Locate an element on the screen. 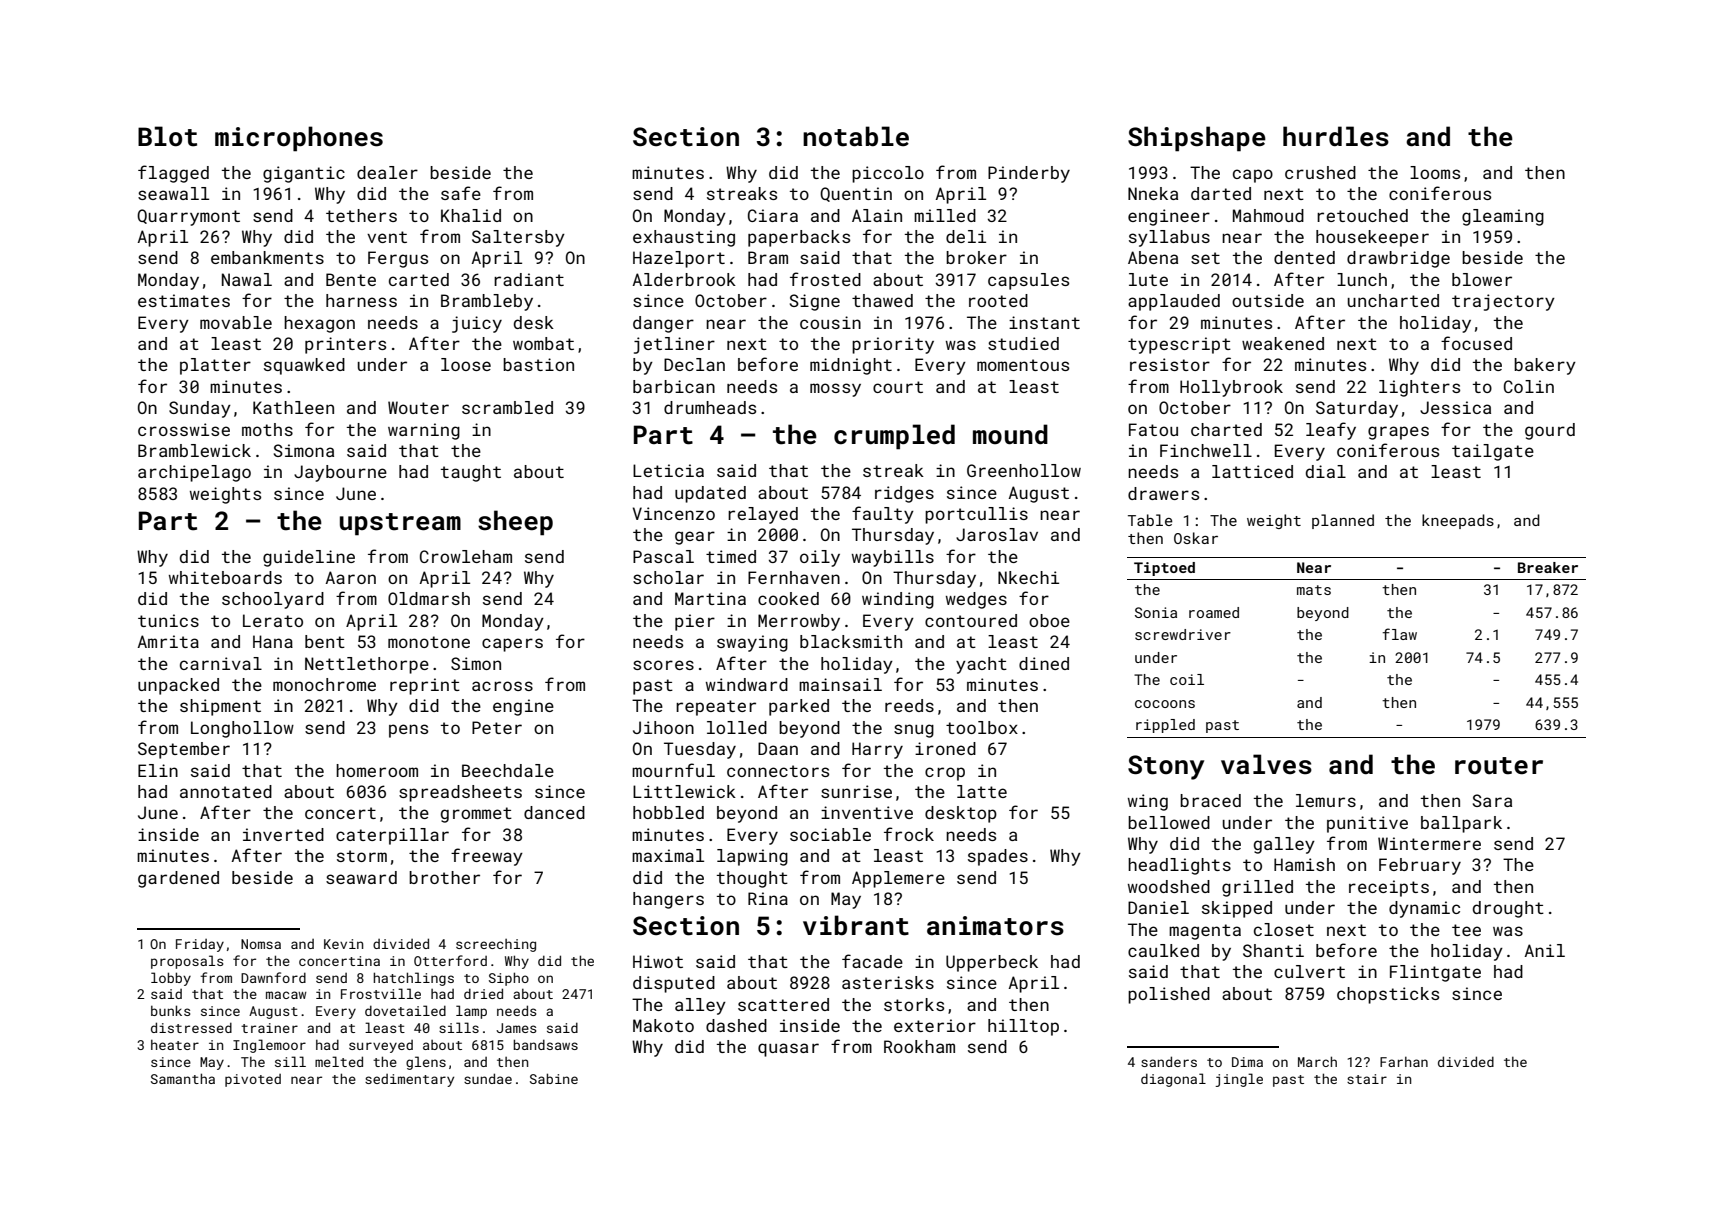  ridges is located at coordinates (904, 494).
